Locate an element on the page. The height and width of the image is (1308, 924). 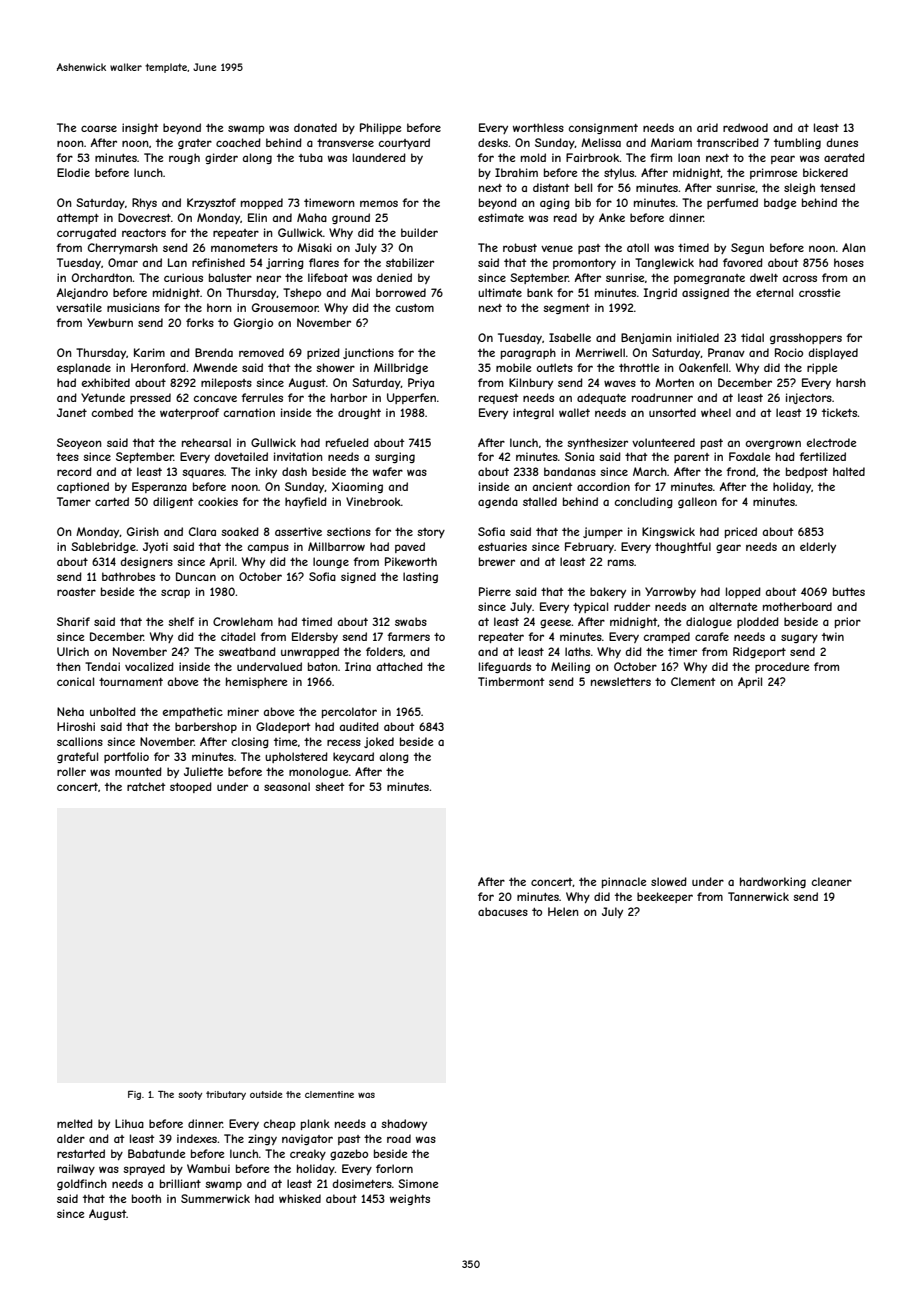
Timbermont is located at coordinates (511, 681).
